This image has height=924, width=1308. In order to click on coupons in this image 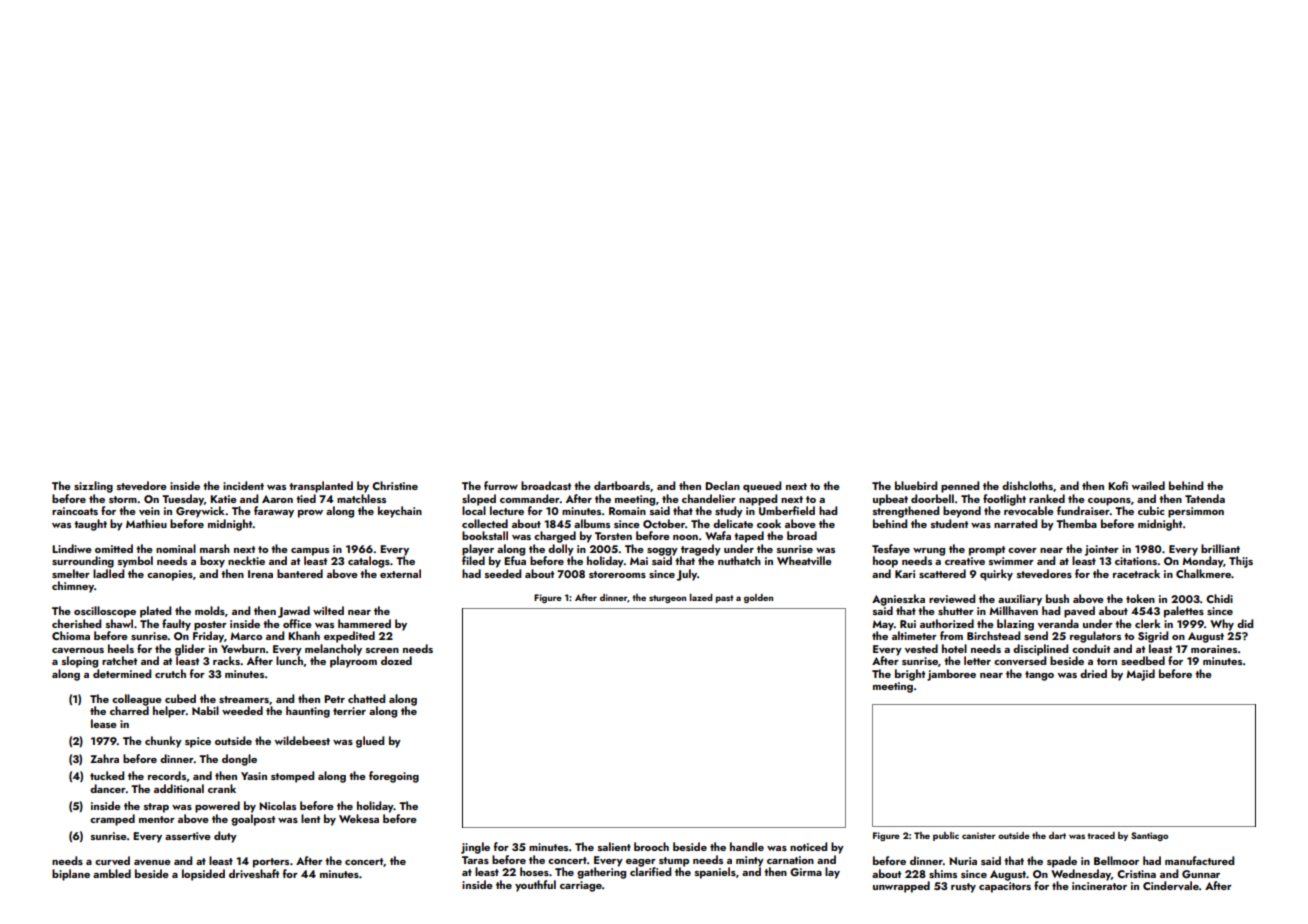, I will do `click(1109, 502)`.
